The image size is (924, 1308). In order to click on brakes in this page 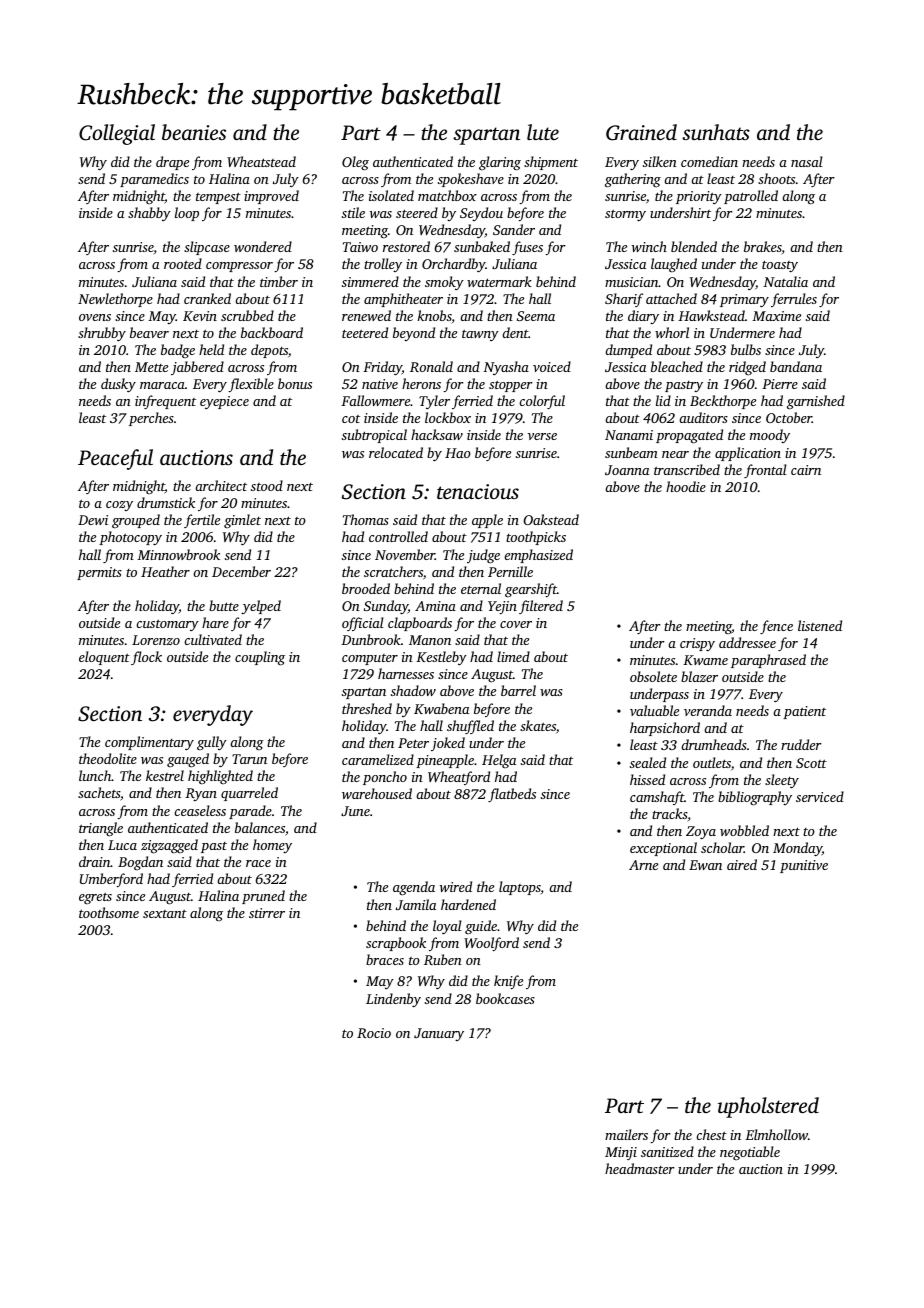, I will do `click(763, 248)`.
